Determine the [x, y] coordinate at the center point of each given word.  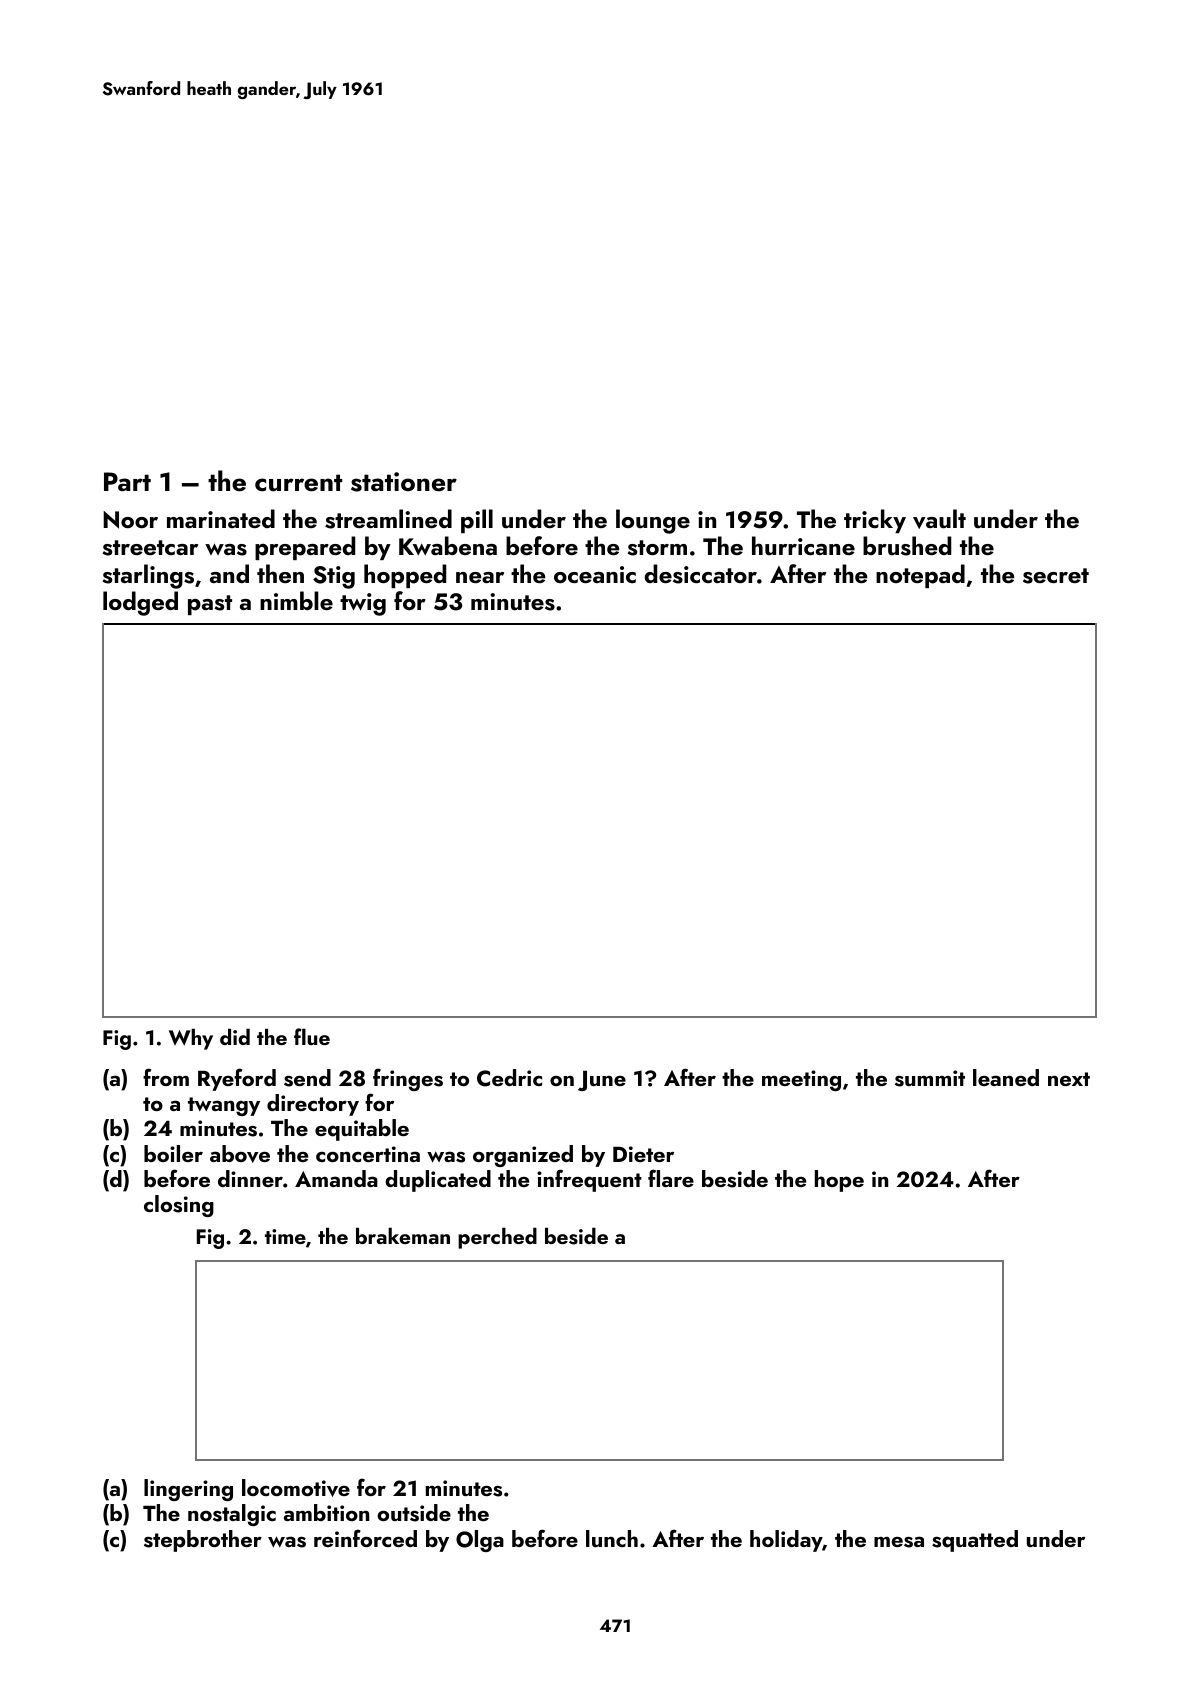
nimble [296, 600]
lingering [188, 1490]
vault [939, 519]
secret [1056, 576]
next [1069, 1079]
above [240, 1154]
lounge [653, 521]
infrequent [589, 1180]
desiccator [701, 574]
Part [127, 482]
